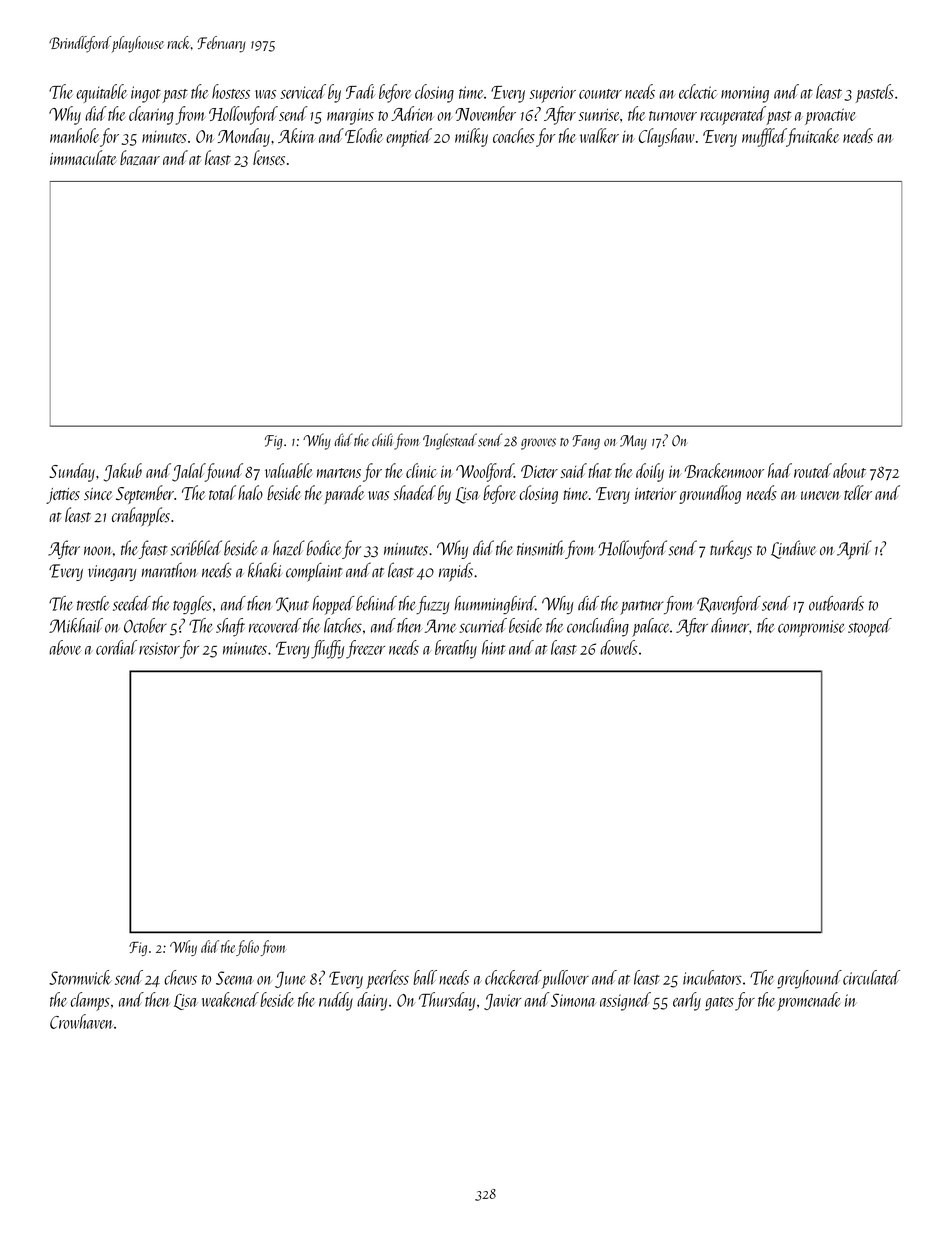 The height and width of the screenshot is (1233, 952). Describe the element at coordinates (447, 1001) in the screenshot. I see `Thursday` at that location.
